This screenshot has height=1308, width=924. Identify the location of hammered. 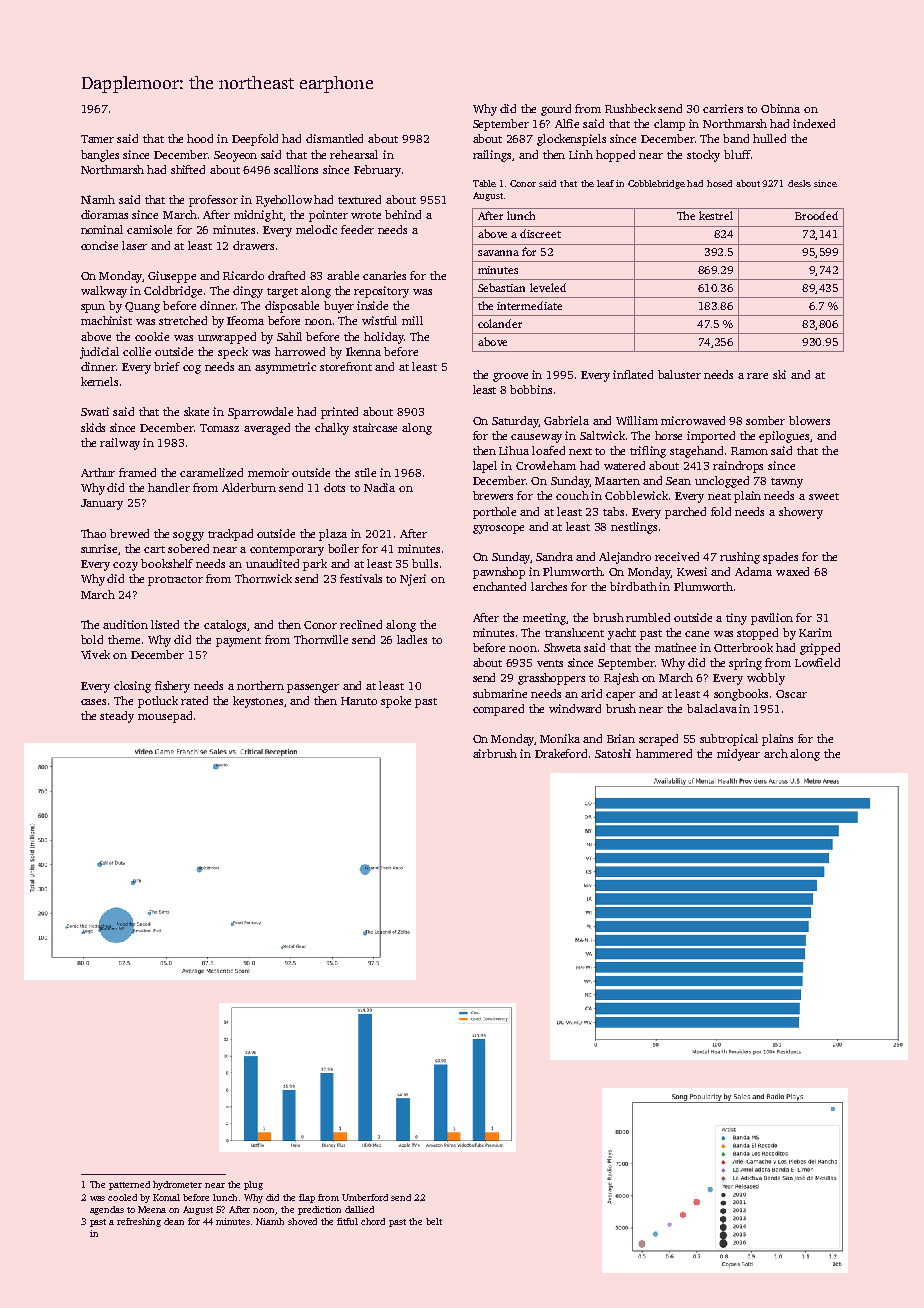
(664, 753).
